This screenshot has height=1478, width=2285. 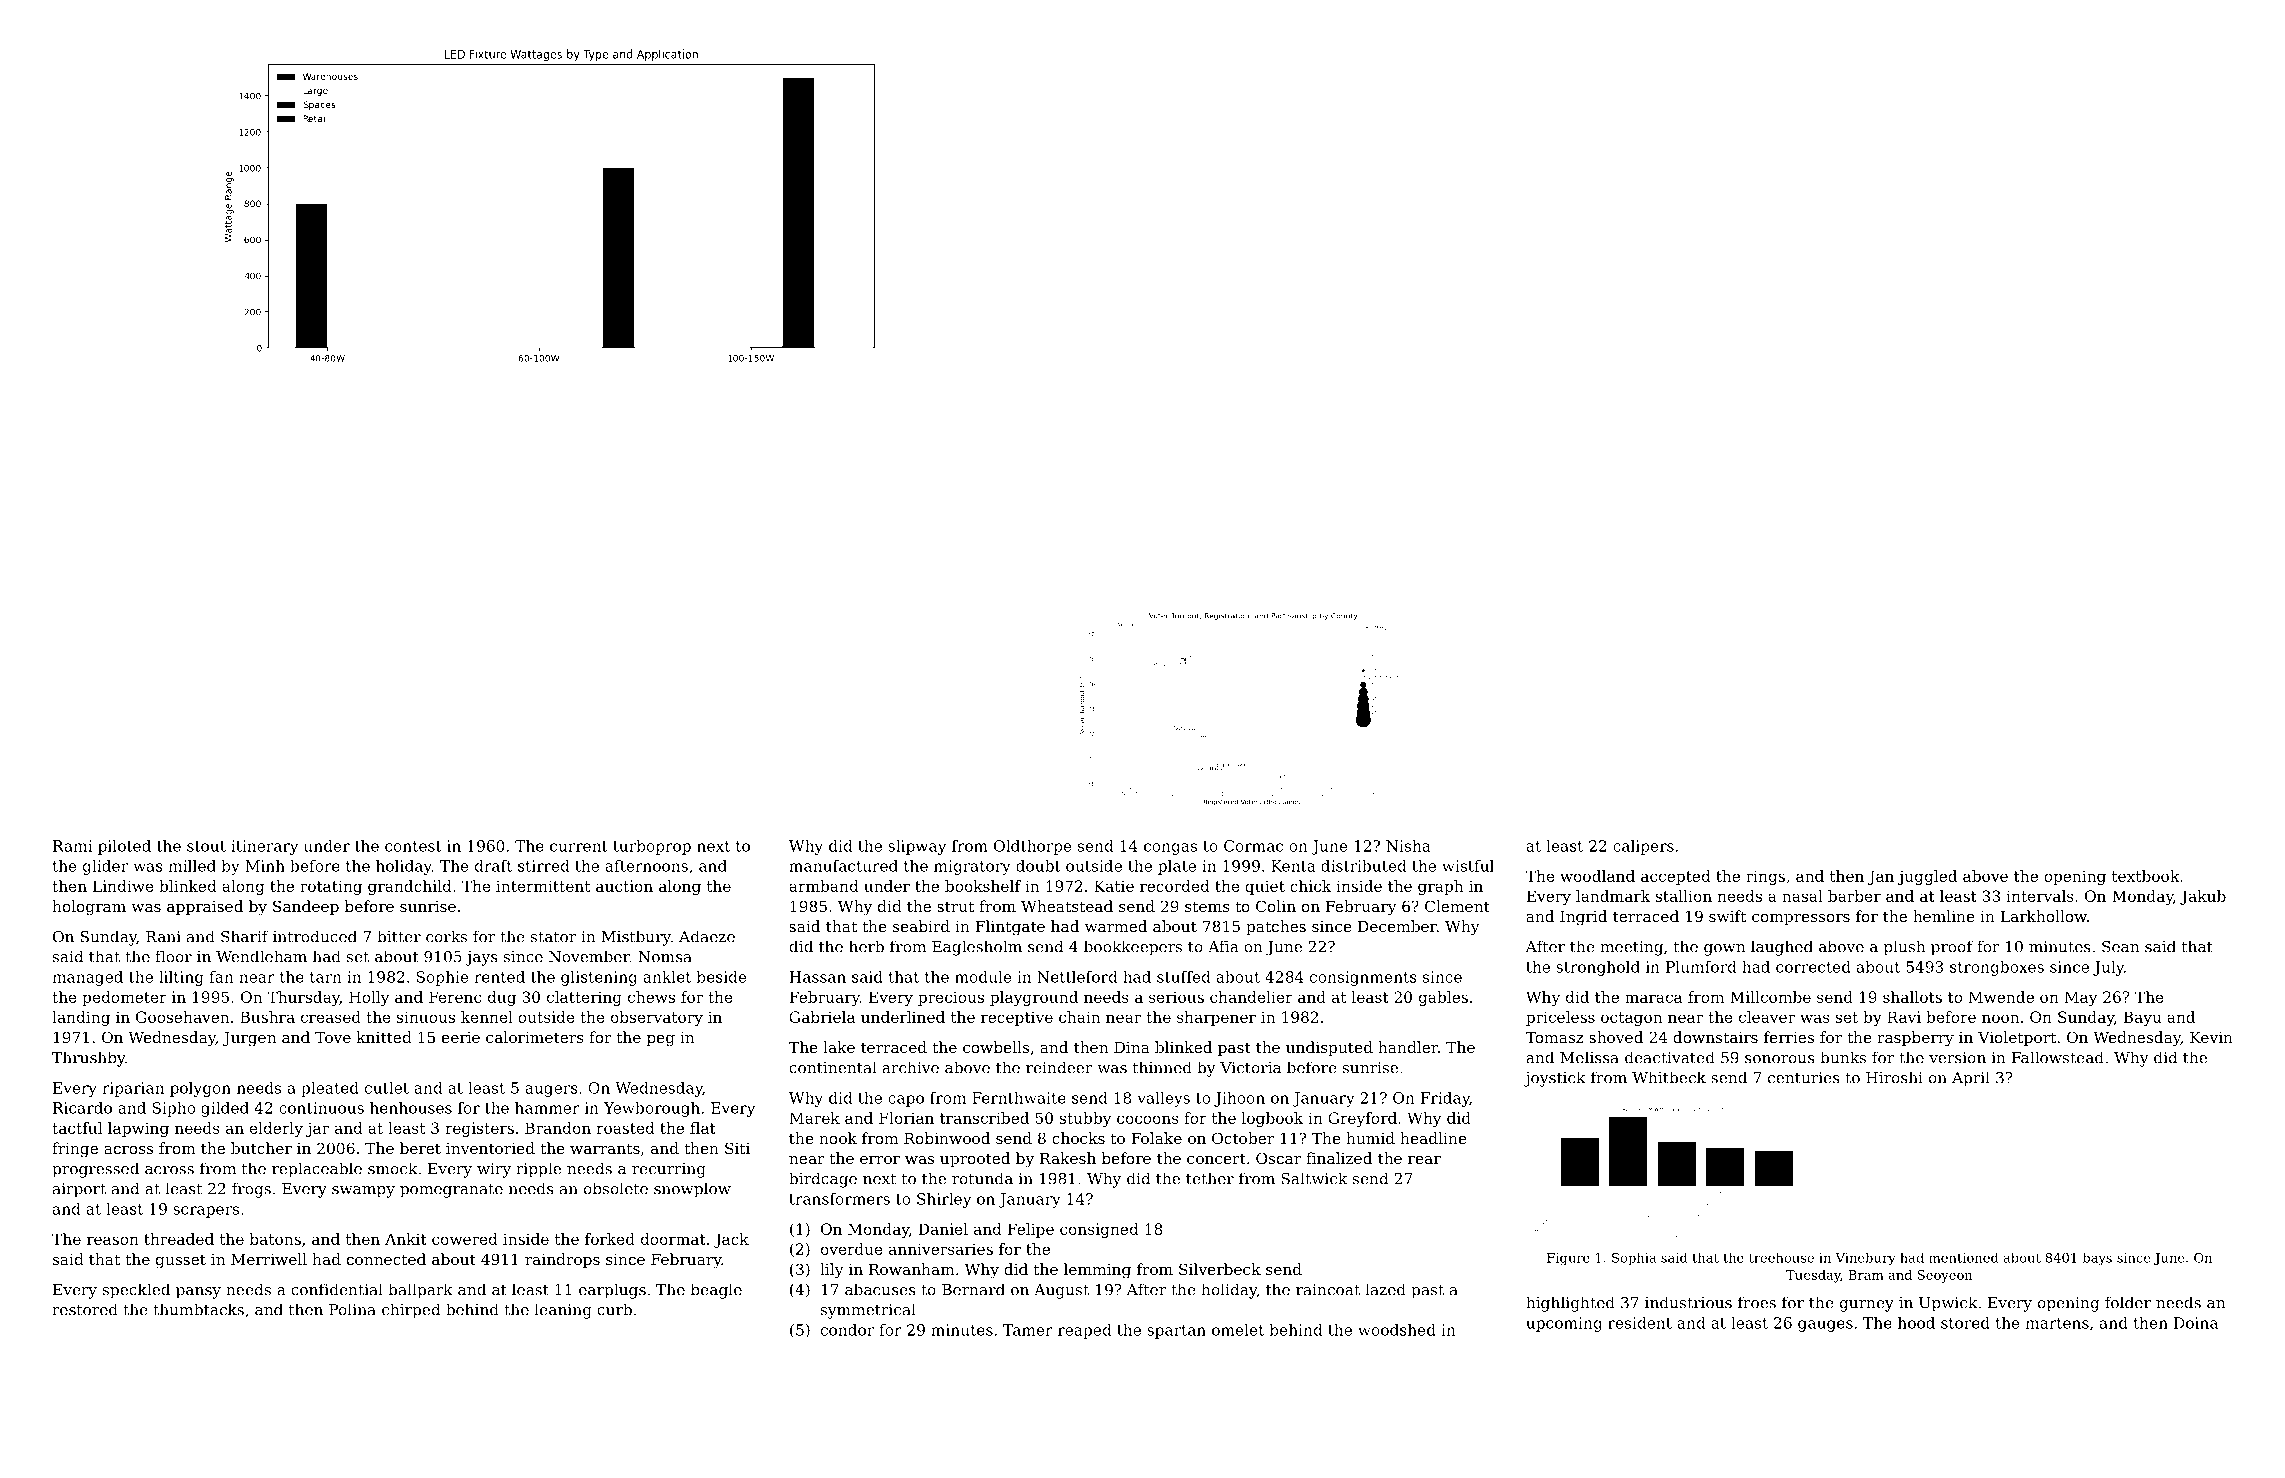 I want to click on continental, so click(x=833, y=1067).
